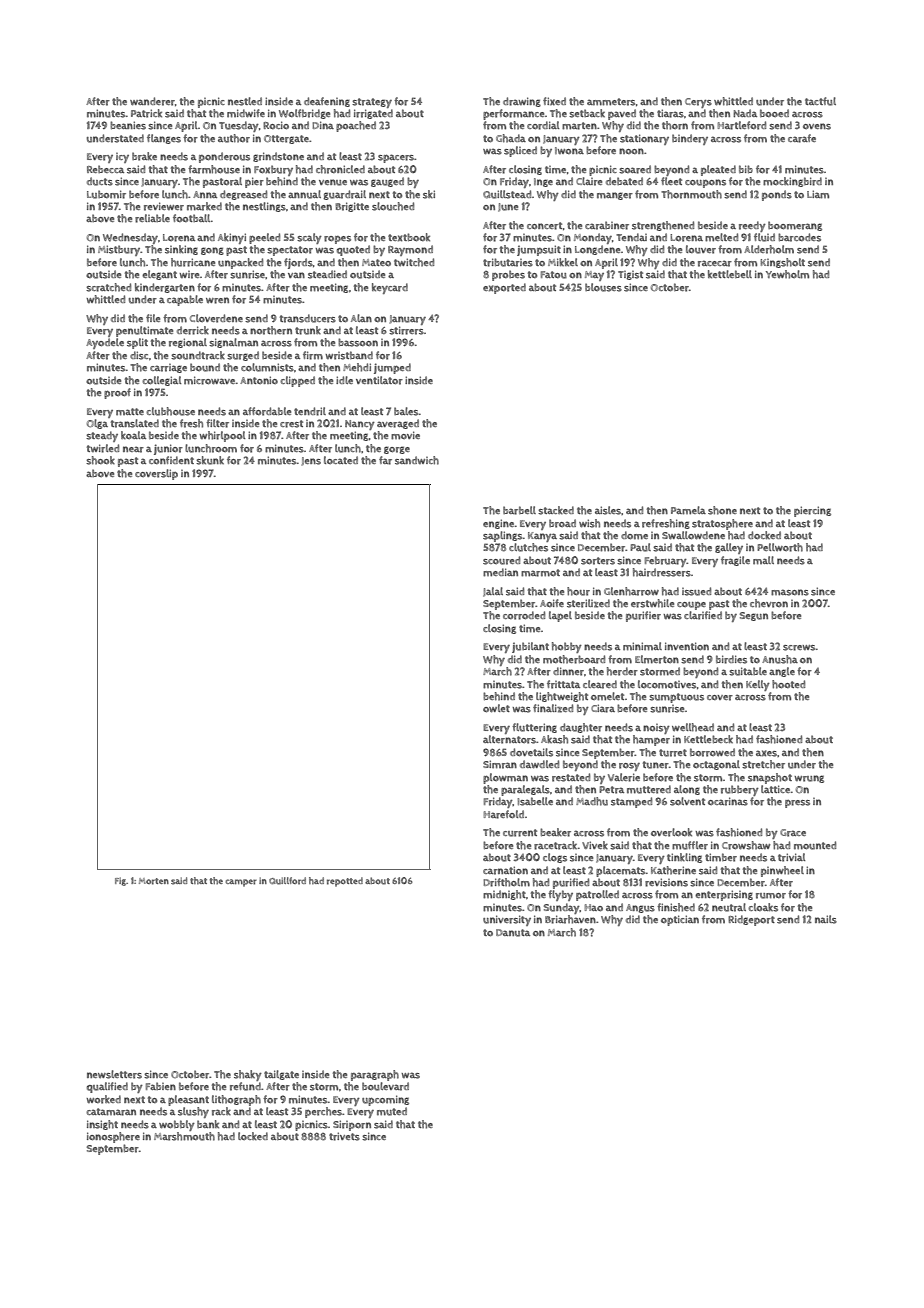  What do you see at coordinates (593, 238) in the screenshot?
I see `Monday` at bounding box center [593, 238].
